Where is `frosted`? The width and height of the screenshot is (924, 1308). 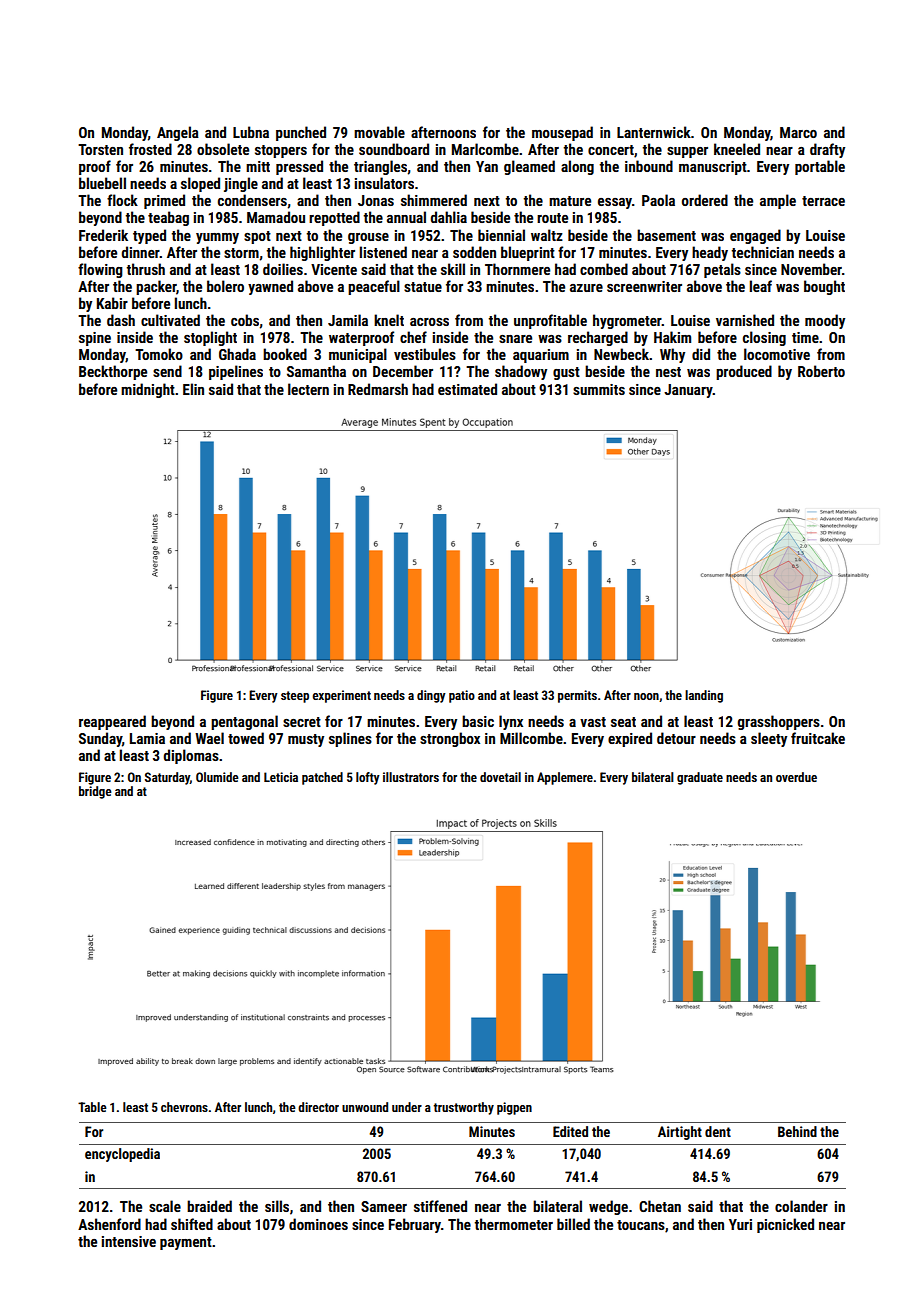 frosted is located at coordinates (150, 149).
